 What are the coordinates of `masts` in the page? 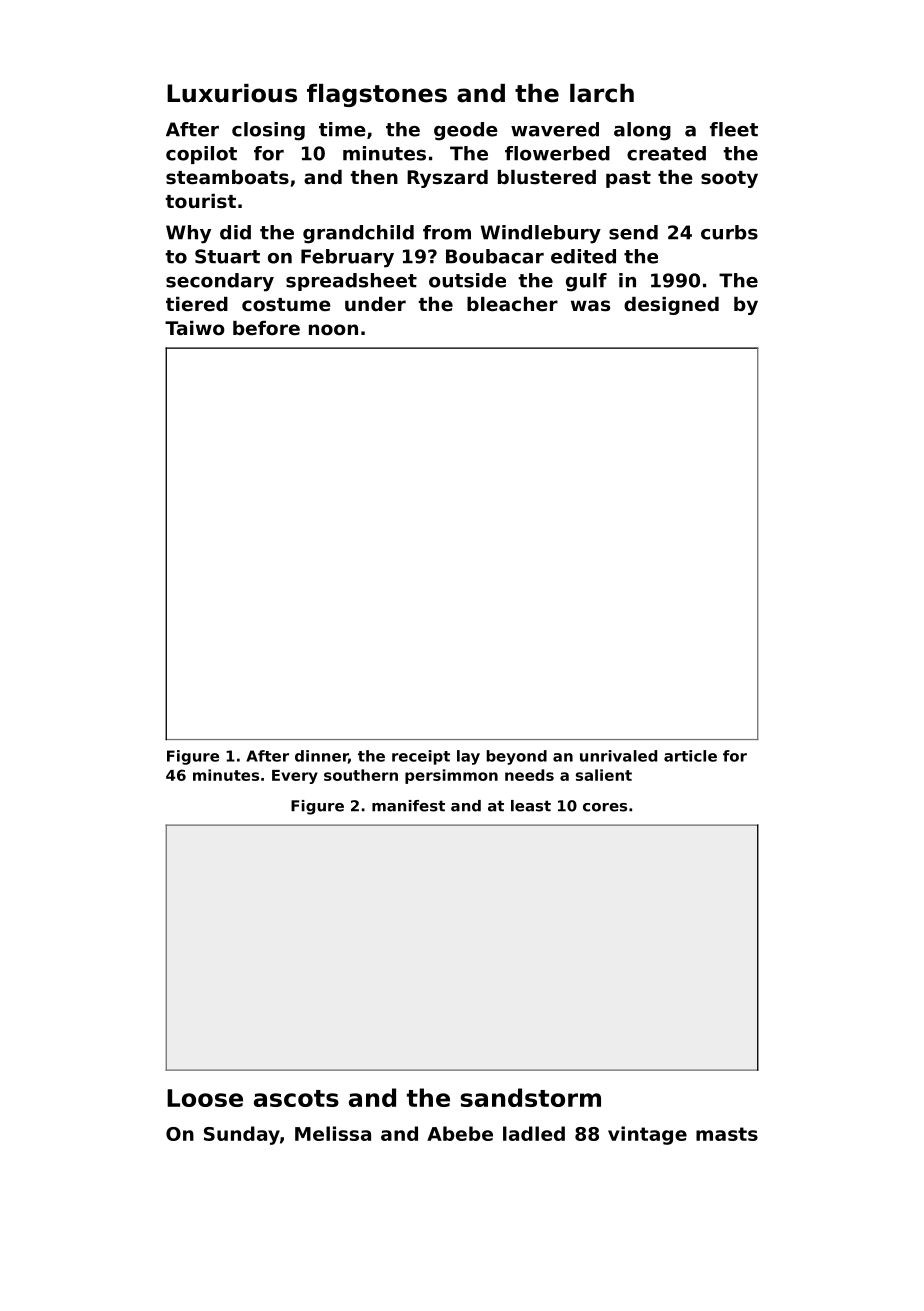 It's located at (727, 1134).
